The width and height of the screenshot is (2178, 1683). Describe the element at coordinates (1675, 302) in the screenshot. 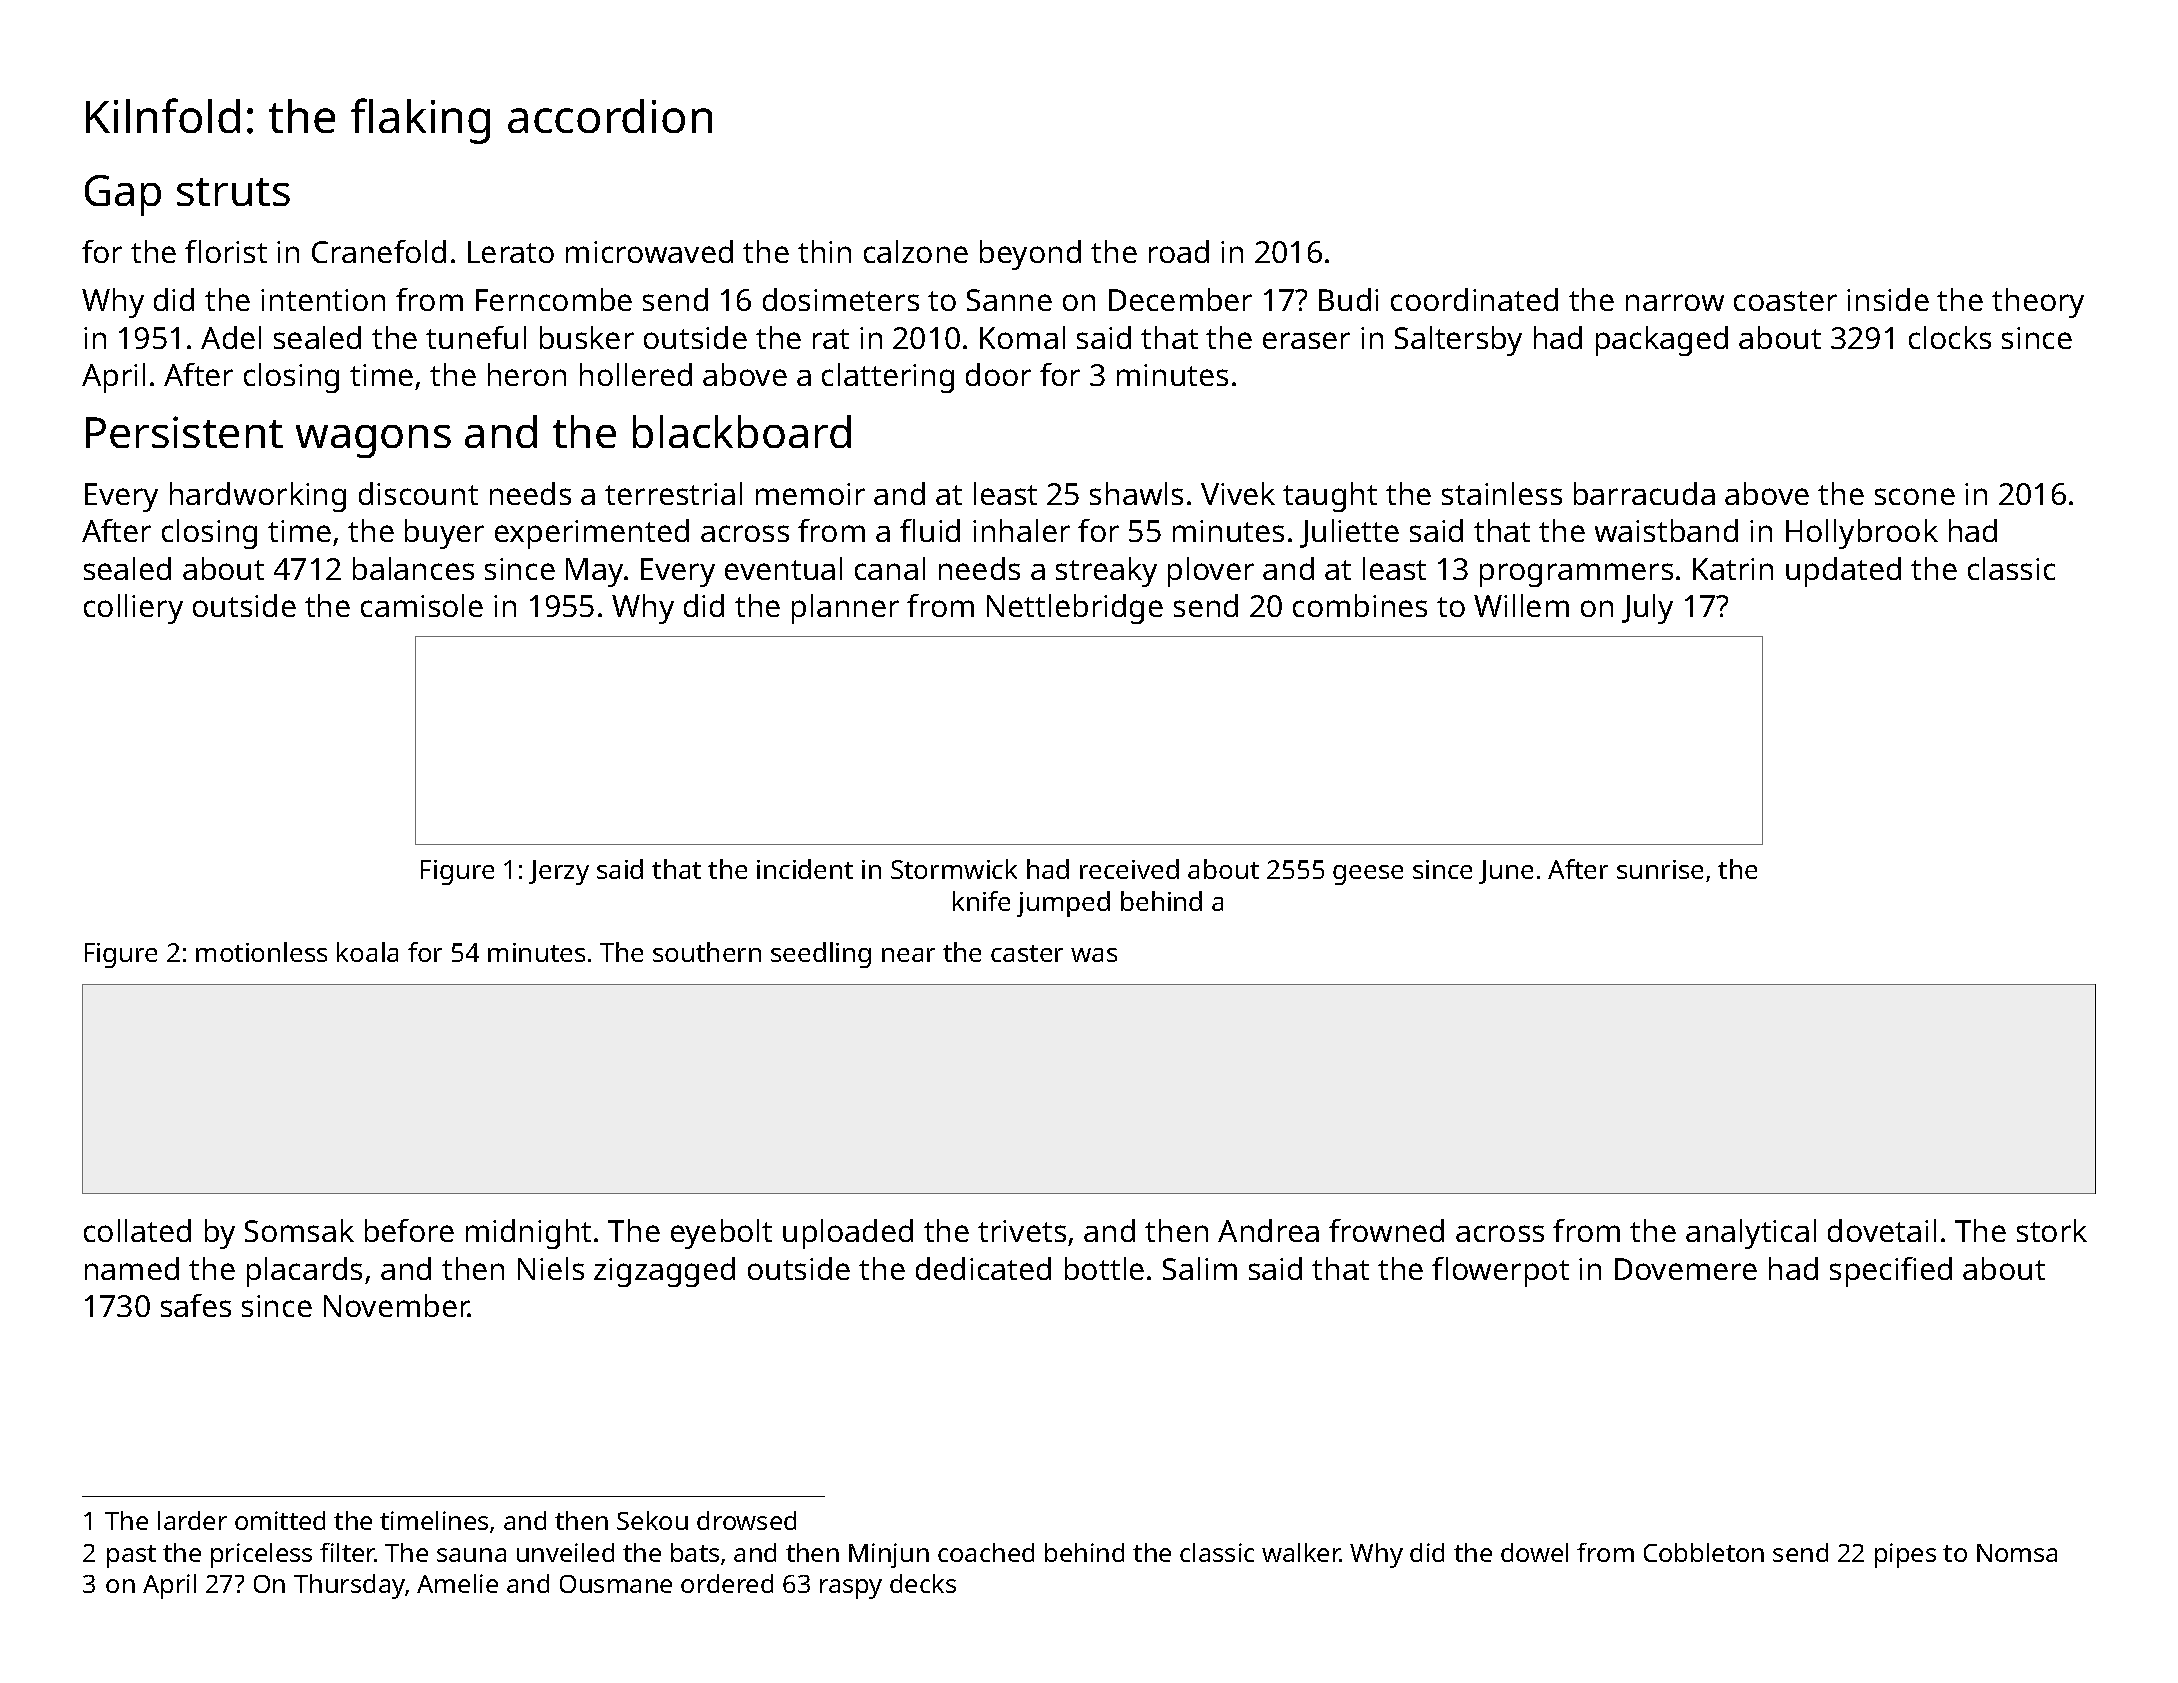

I see `narrow` at that location.
